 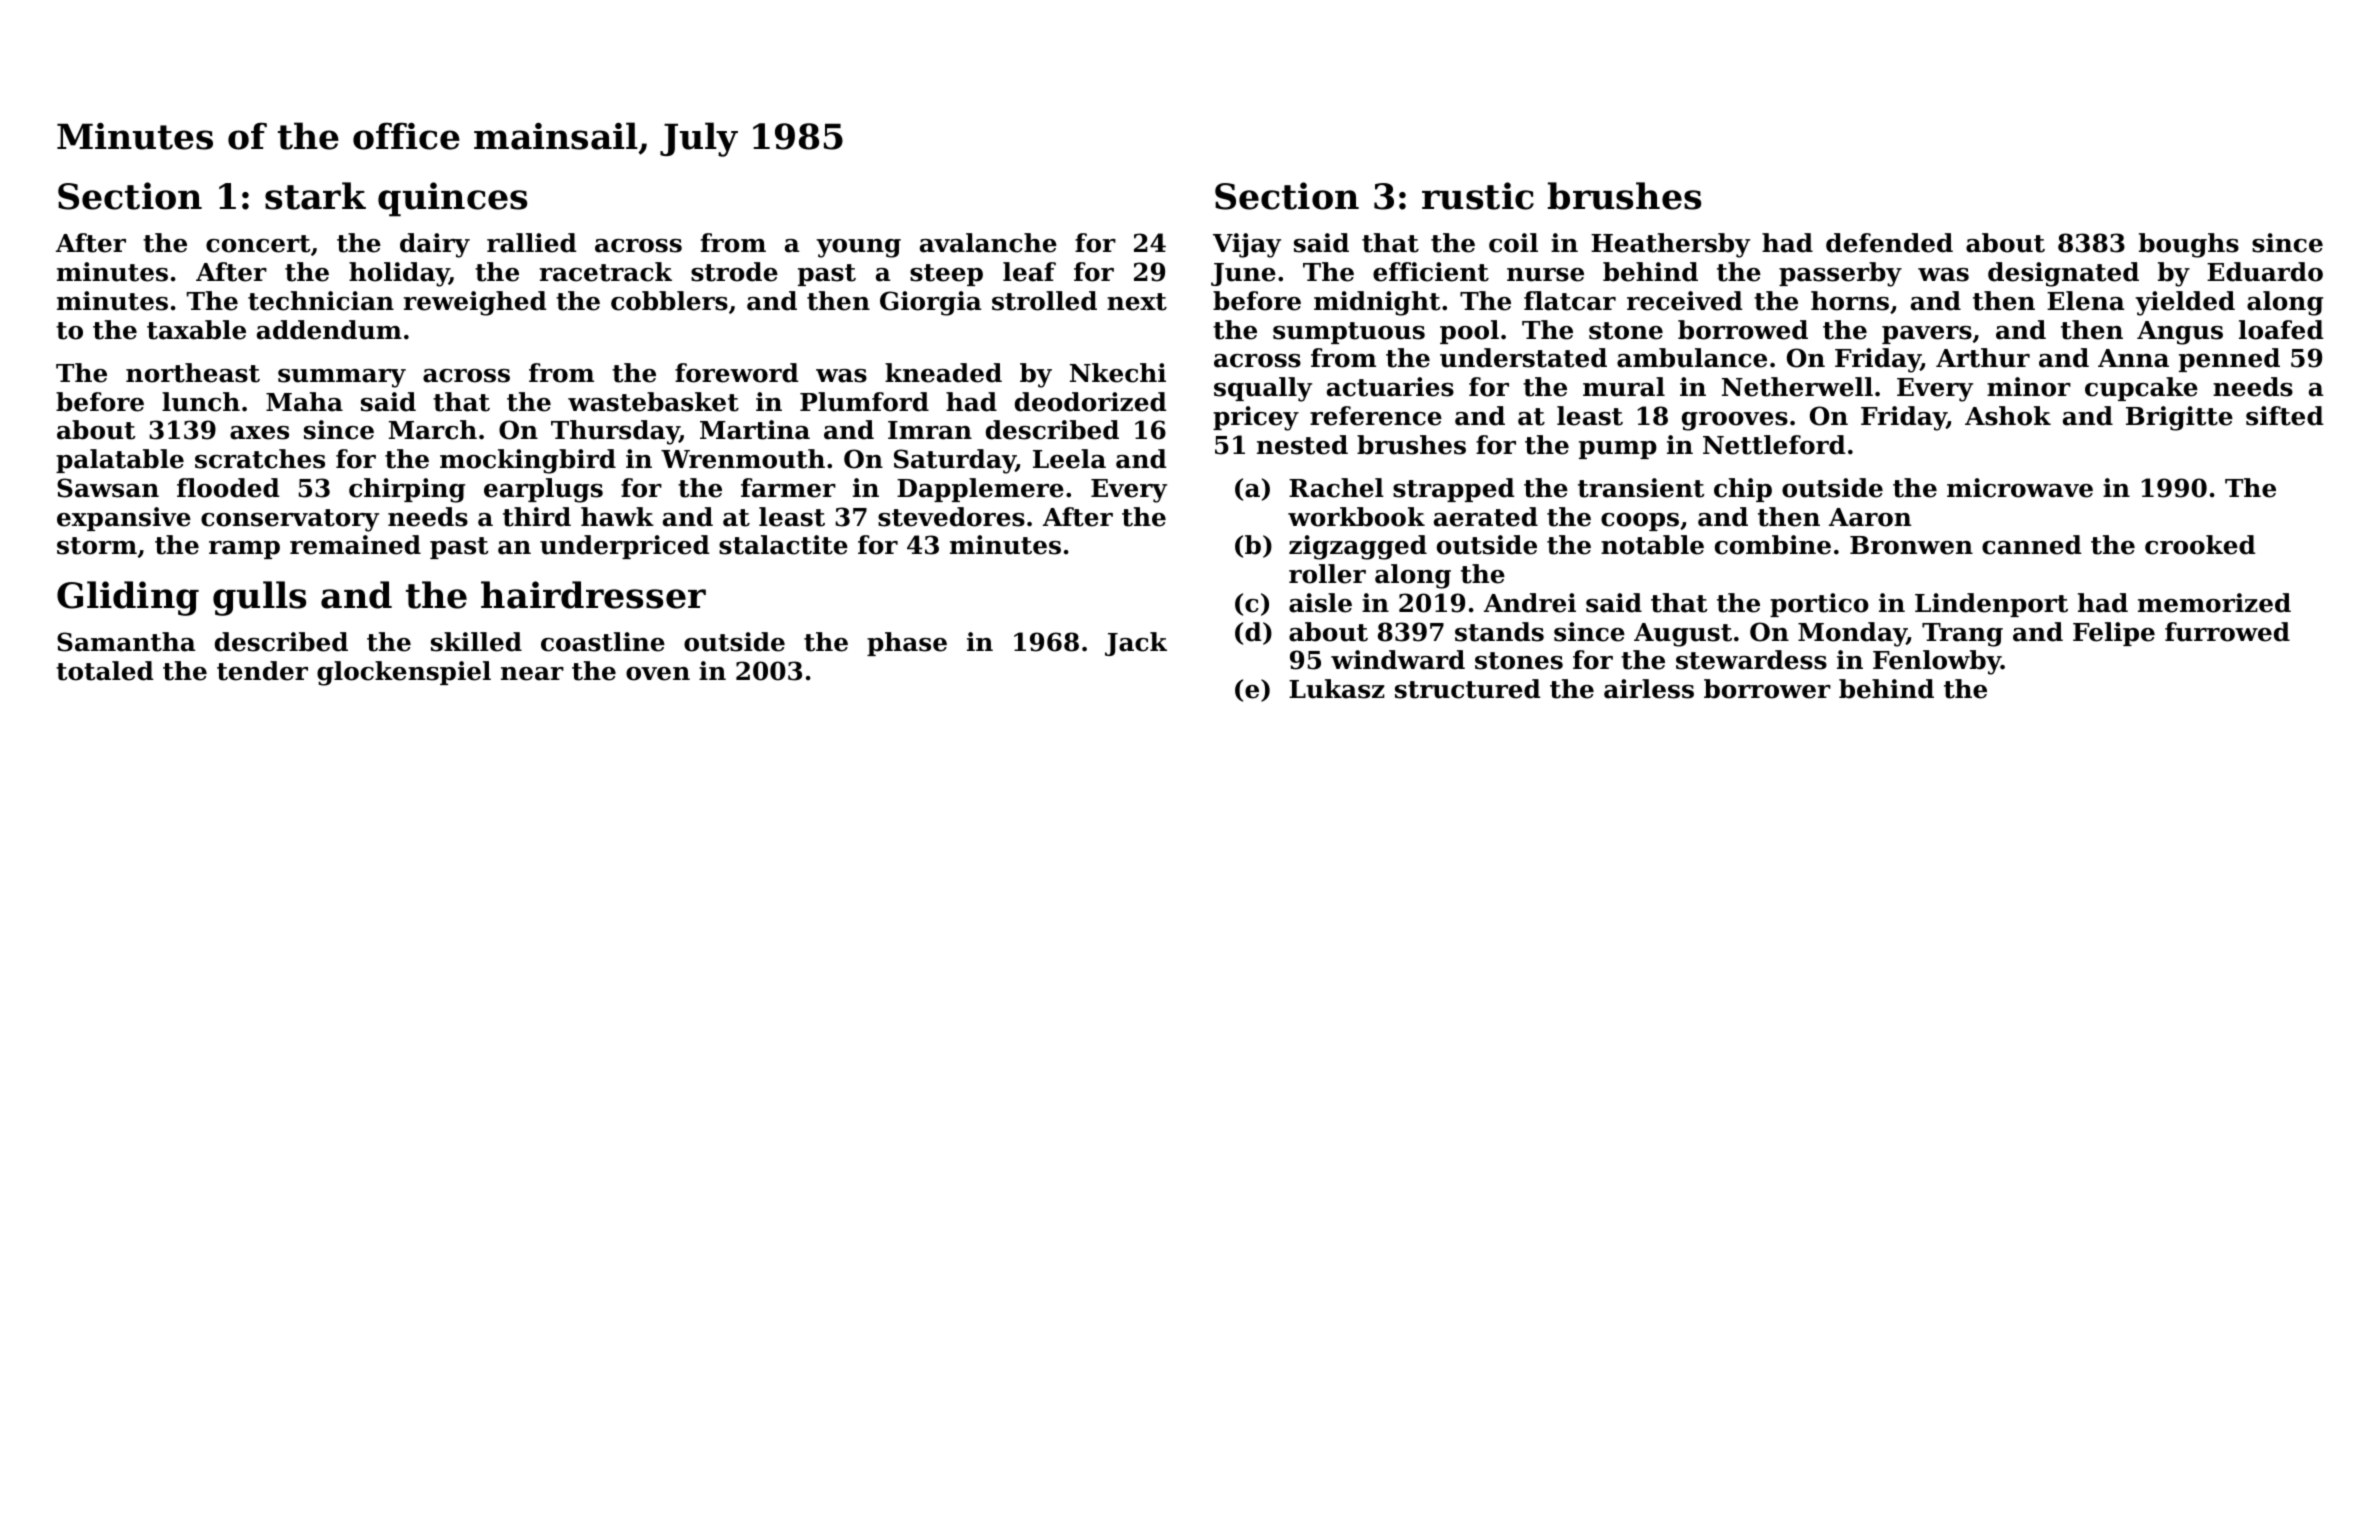 I want to click on oven, so click(x=658, y=674).
